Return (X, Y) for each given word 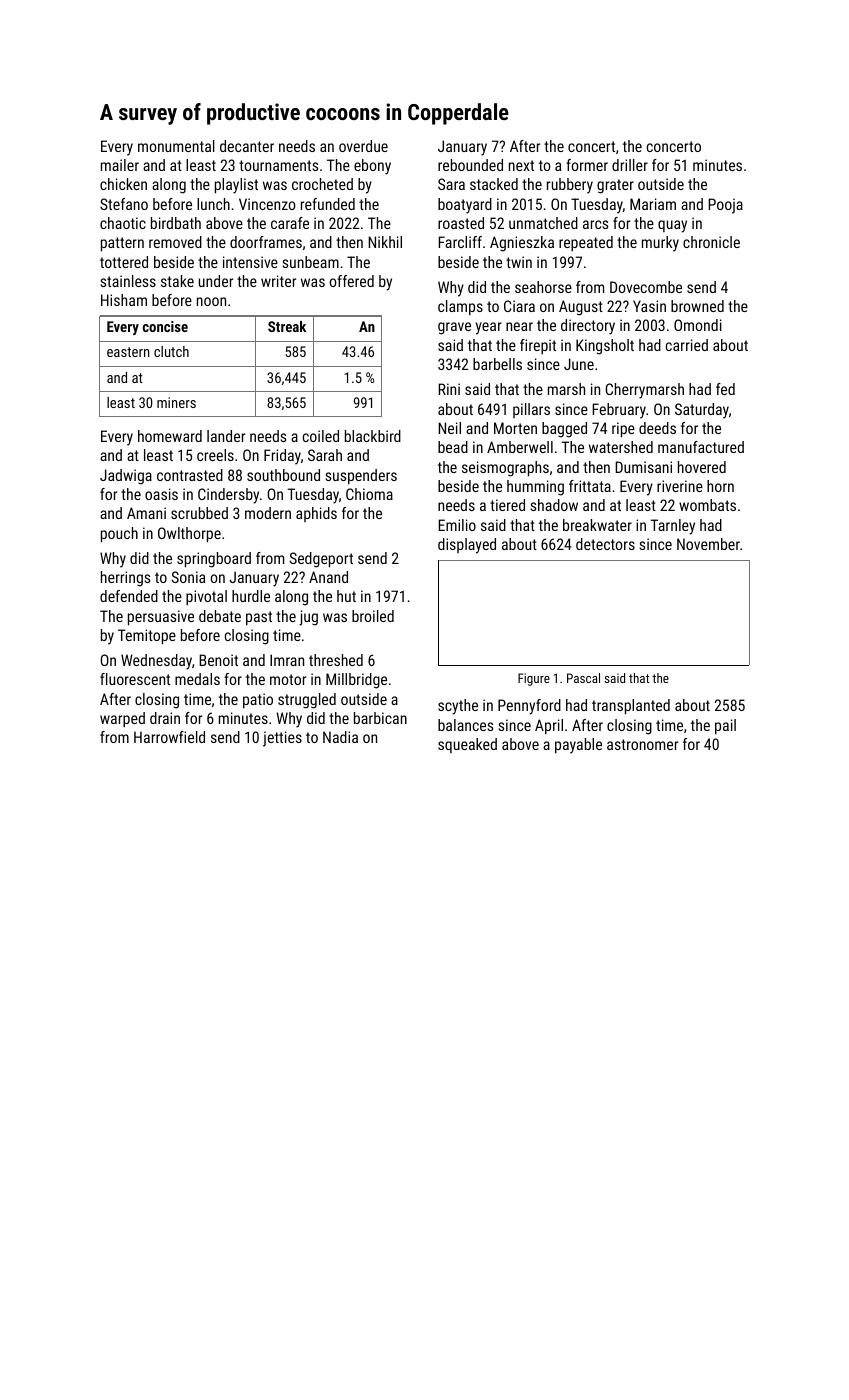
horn (720, 486)
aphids (316, 514)
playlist (236, 186)
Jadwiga (126, 477)
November (708, 544)
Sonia (188, 577)
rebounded (470, 165)
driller (630, 165)
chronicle (711, 242)
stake (177, 281)
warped (122, 719)
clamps (460, 307)
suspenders (361, 476)
